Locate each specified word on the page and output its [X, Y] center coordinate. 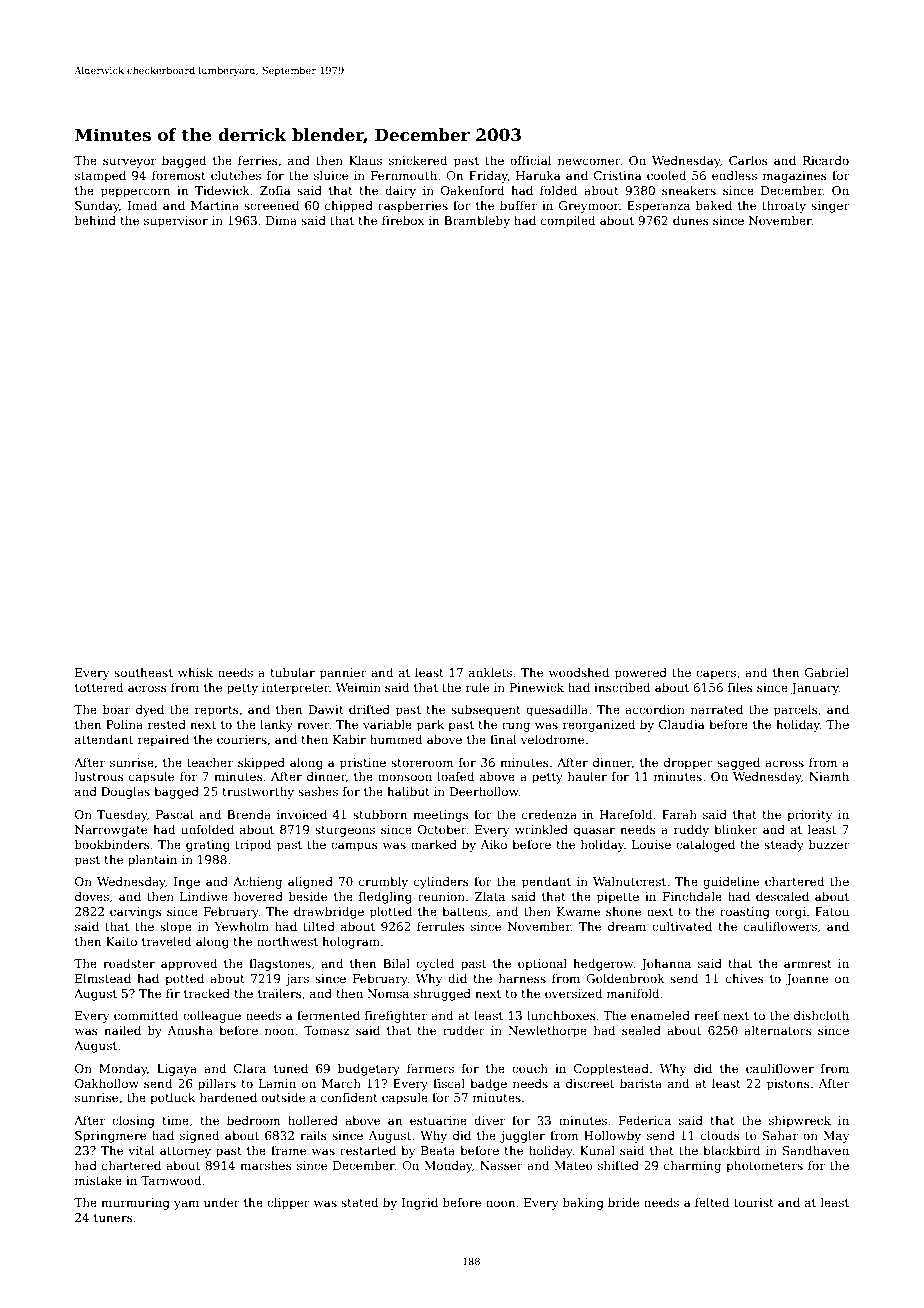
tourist [754, 1202]
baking [583, 1204]
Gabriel [827, 672]
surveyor [129, 163]
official [530, 160]
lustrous [99, 776]
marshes [266, 1165]
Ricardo [826, 160]
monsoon [405, 777]
